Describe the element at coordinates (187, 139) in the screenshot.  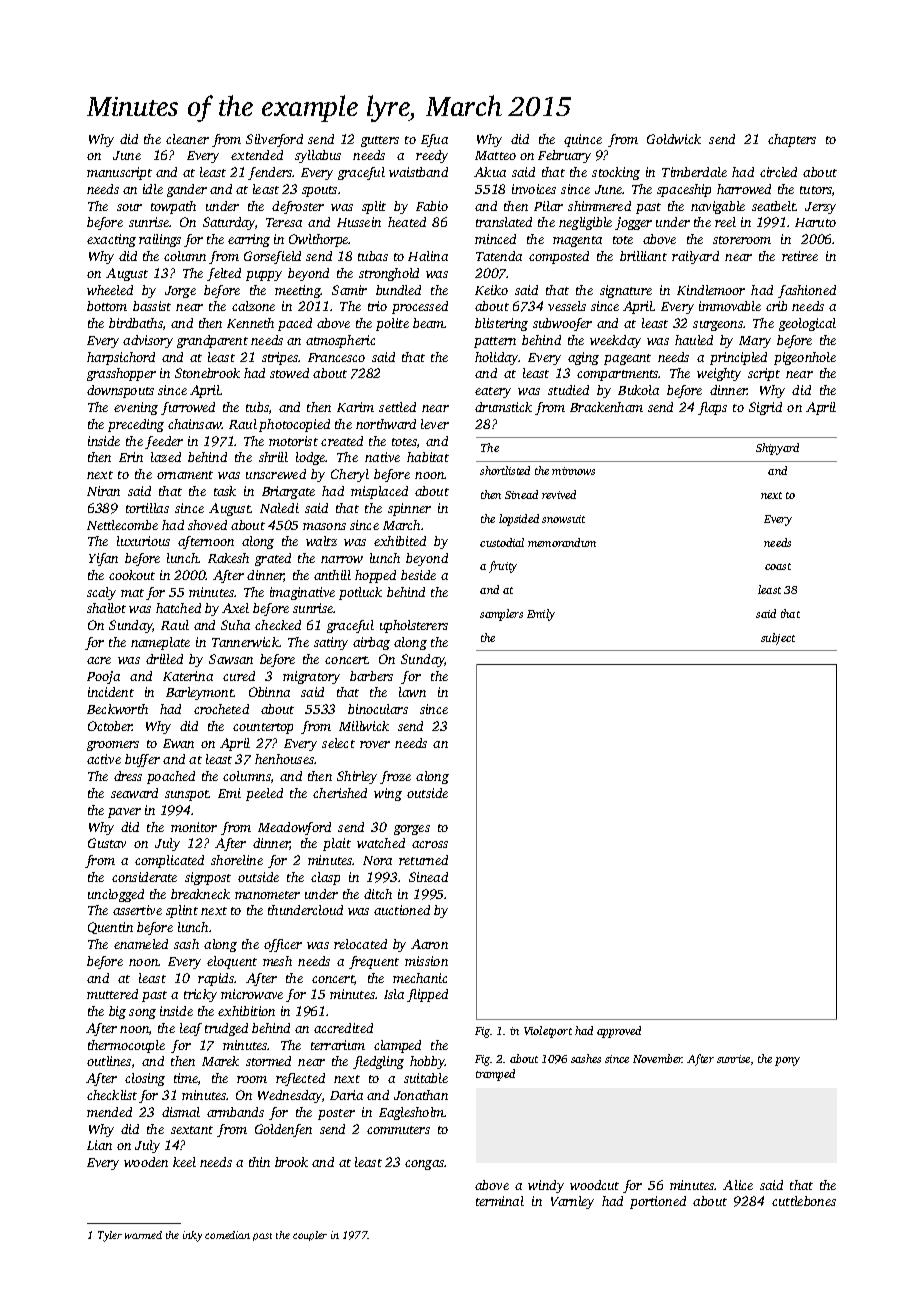
I see `cleaner` at that location.
